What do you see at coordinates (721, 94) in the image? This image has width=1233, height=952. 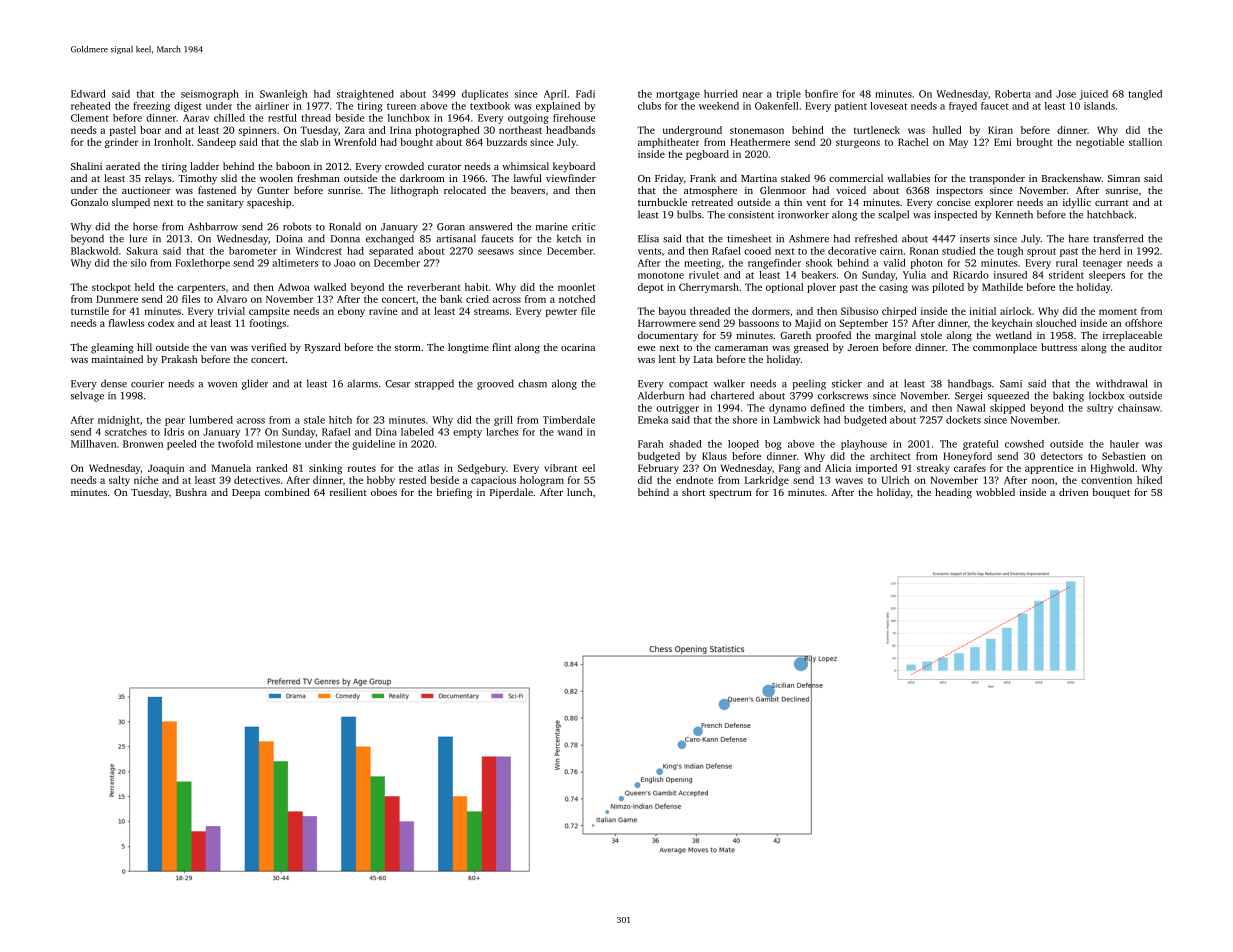 I see `hurried` at bounding box center [721, 94].
